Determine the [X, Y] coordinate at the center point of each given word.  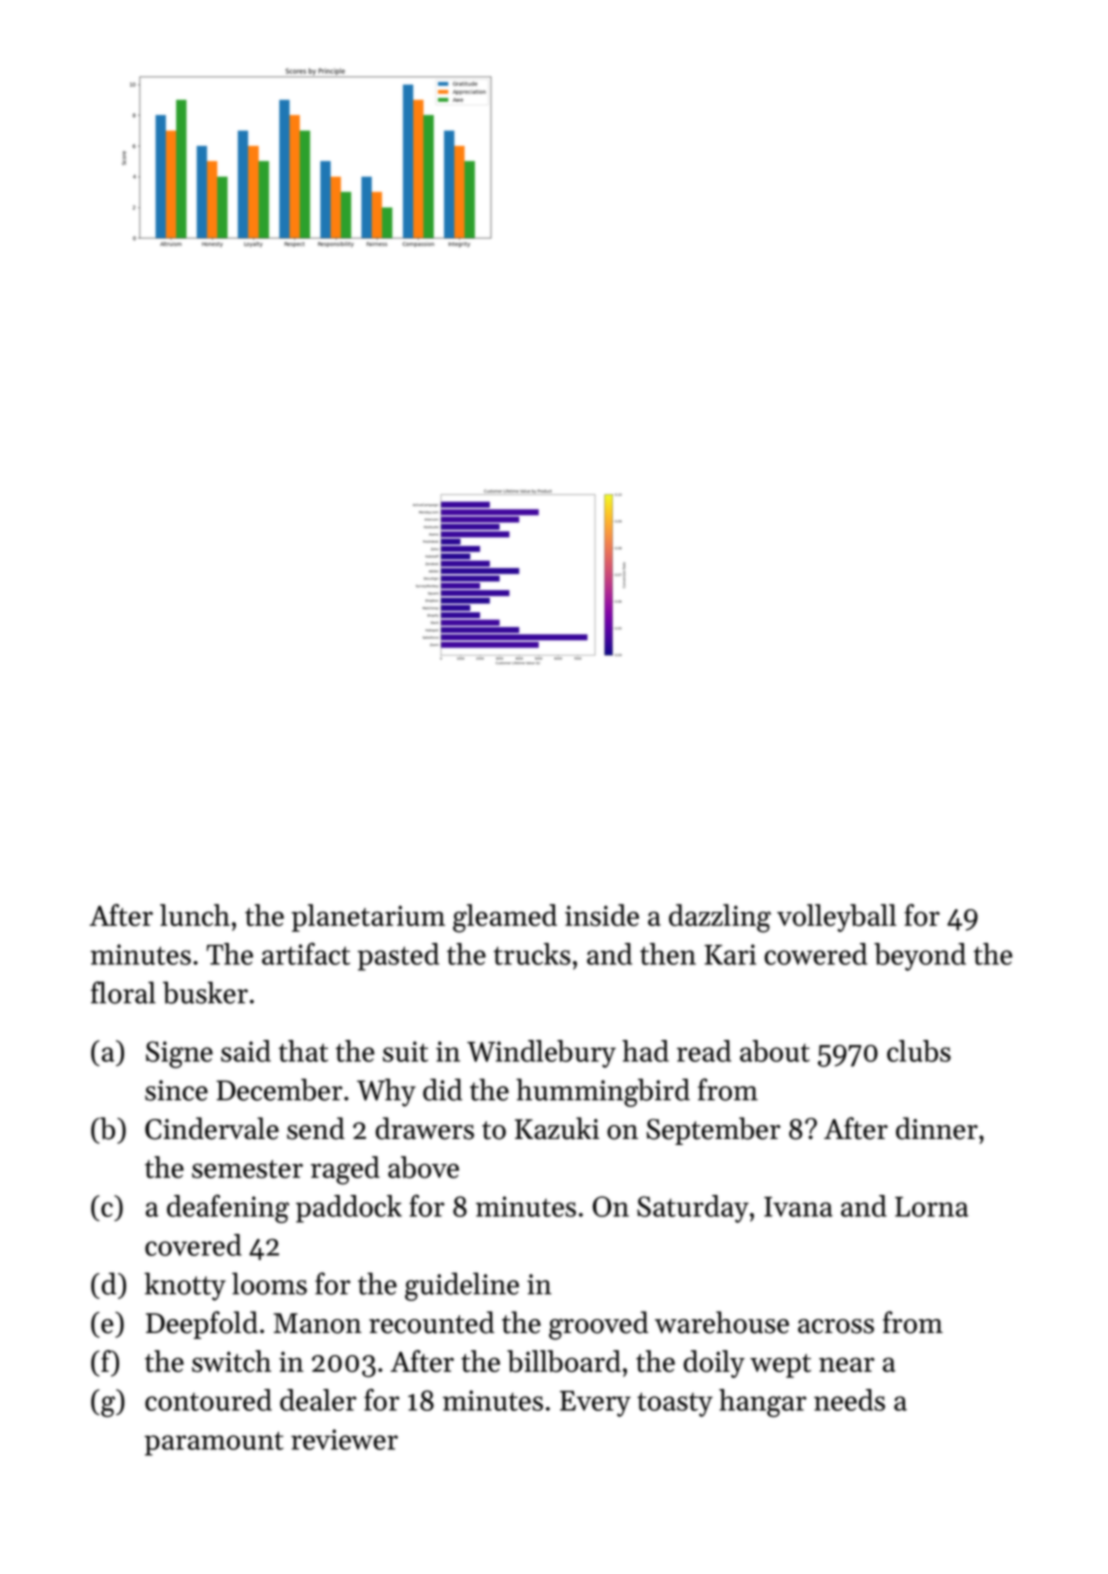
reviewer [344, 1439]
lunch [195, 915]
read [704, 1051]
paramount [214, 1443]
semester [247, 1169]
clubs [919, 1051]
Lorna [931, 1207]
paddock [349, 1209]
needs [849, 1400]
